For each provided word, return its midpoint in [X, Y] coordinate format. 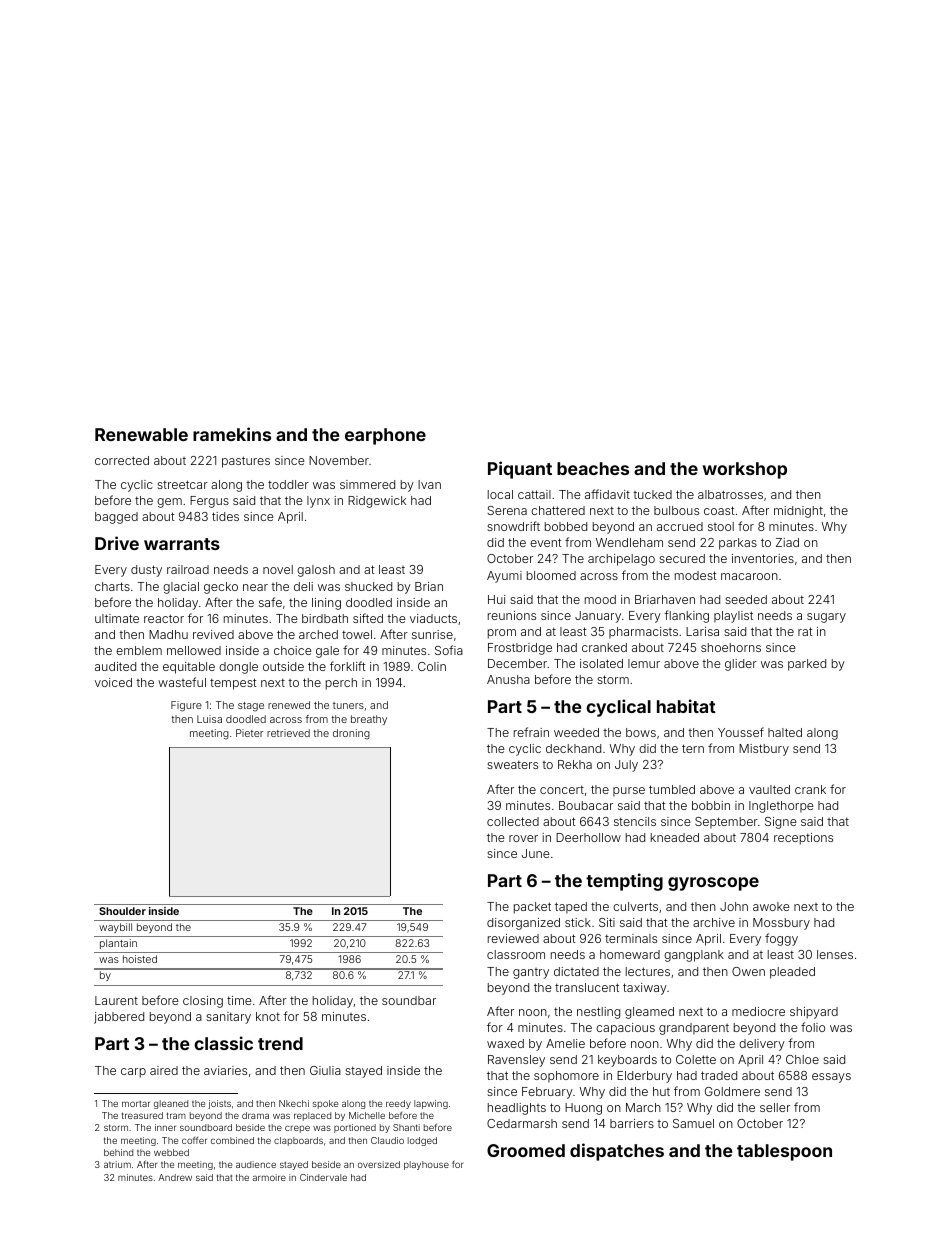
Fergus [209, 502]
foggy [781, 939]
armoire [269, 1177]
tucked [652, 494]
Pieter [249, 733]
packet [532, 908]
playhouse [426, 1165]
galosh [316, 571]
